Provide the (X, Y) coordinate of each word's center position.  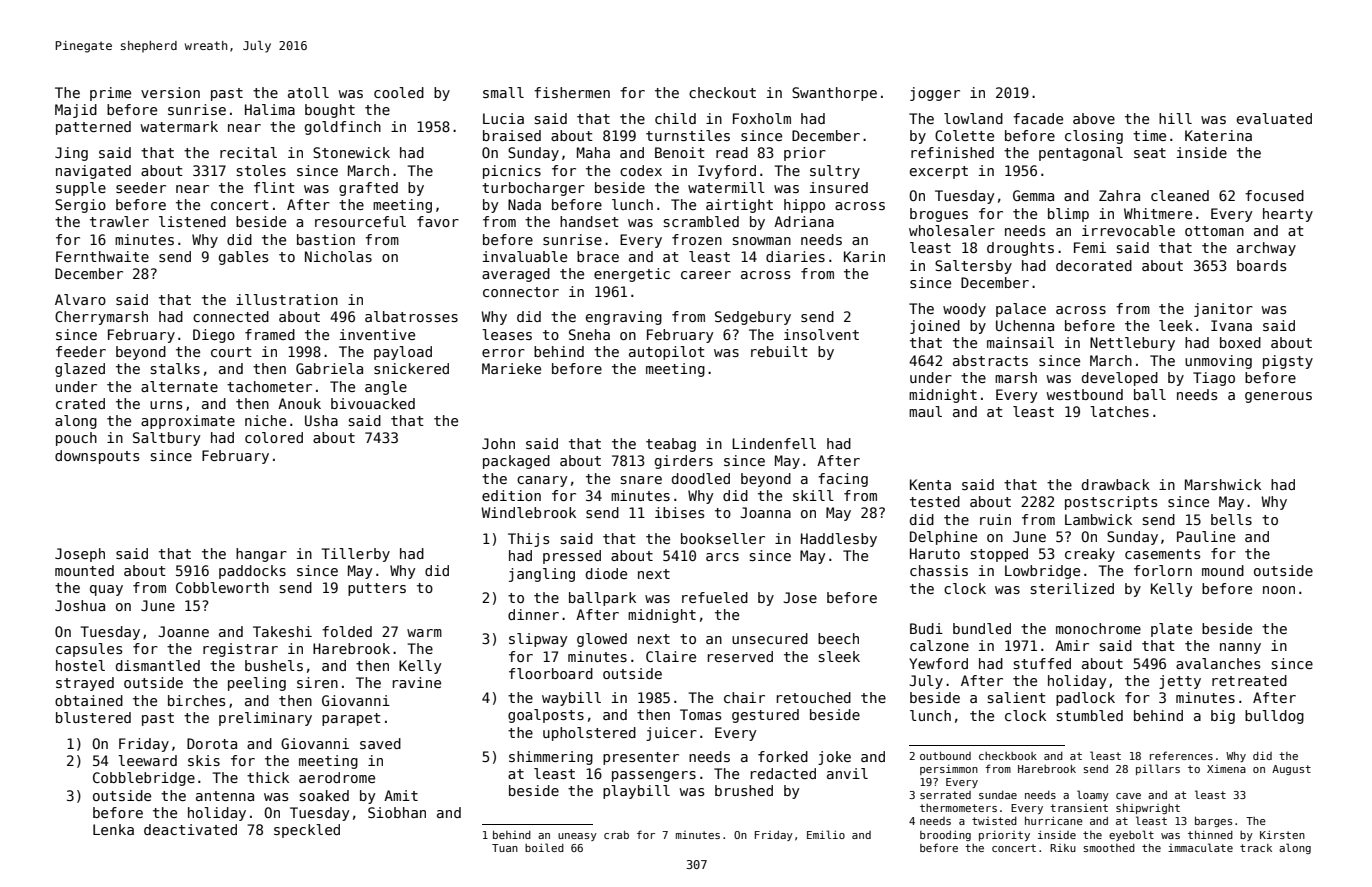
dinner (533, 614)
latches (1119, 411)
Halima (270, 109)
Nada (524, 204)
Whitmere (1158, 213)
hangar (261, 555)
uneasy (577, 837)
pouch (76, 439)
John (498, 443)
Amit (401, 795)
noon (1279, 590)
